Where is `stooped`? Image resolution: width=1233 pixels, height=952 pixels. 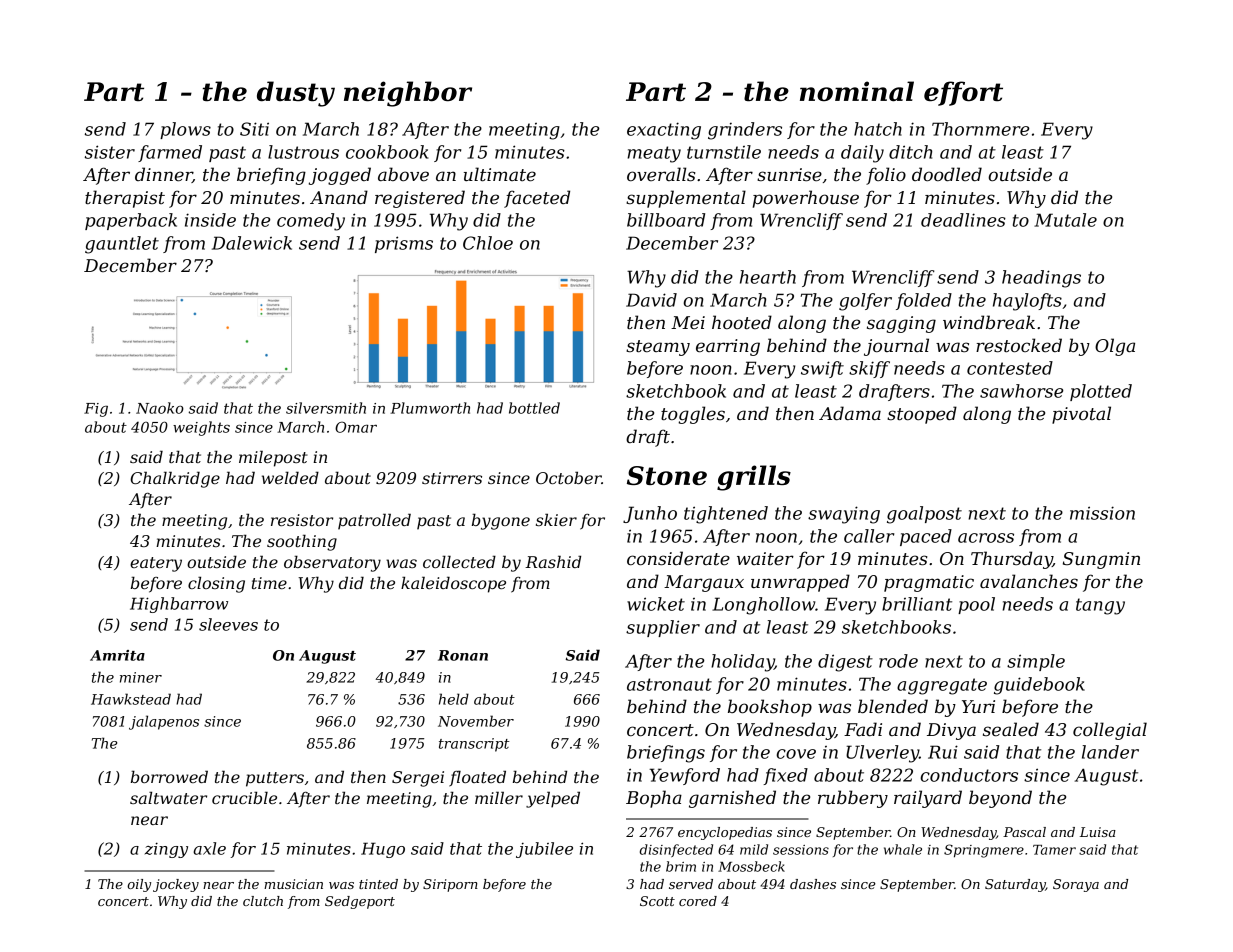
stooped is located at coordinates (922, 415).
